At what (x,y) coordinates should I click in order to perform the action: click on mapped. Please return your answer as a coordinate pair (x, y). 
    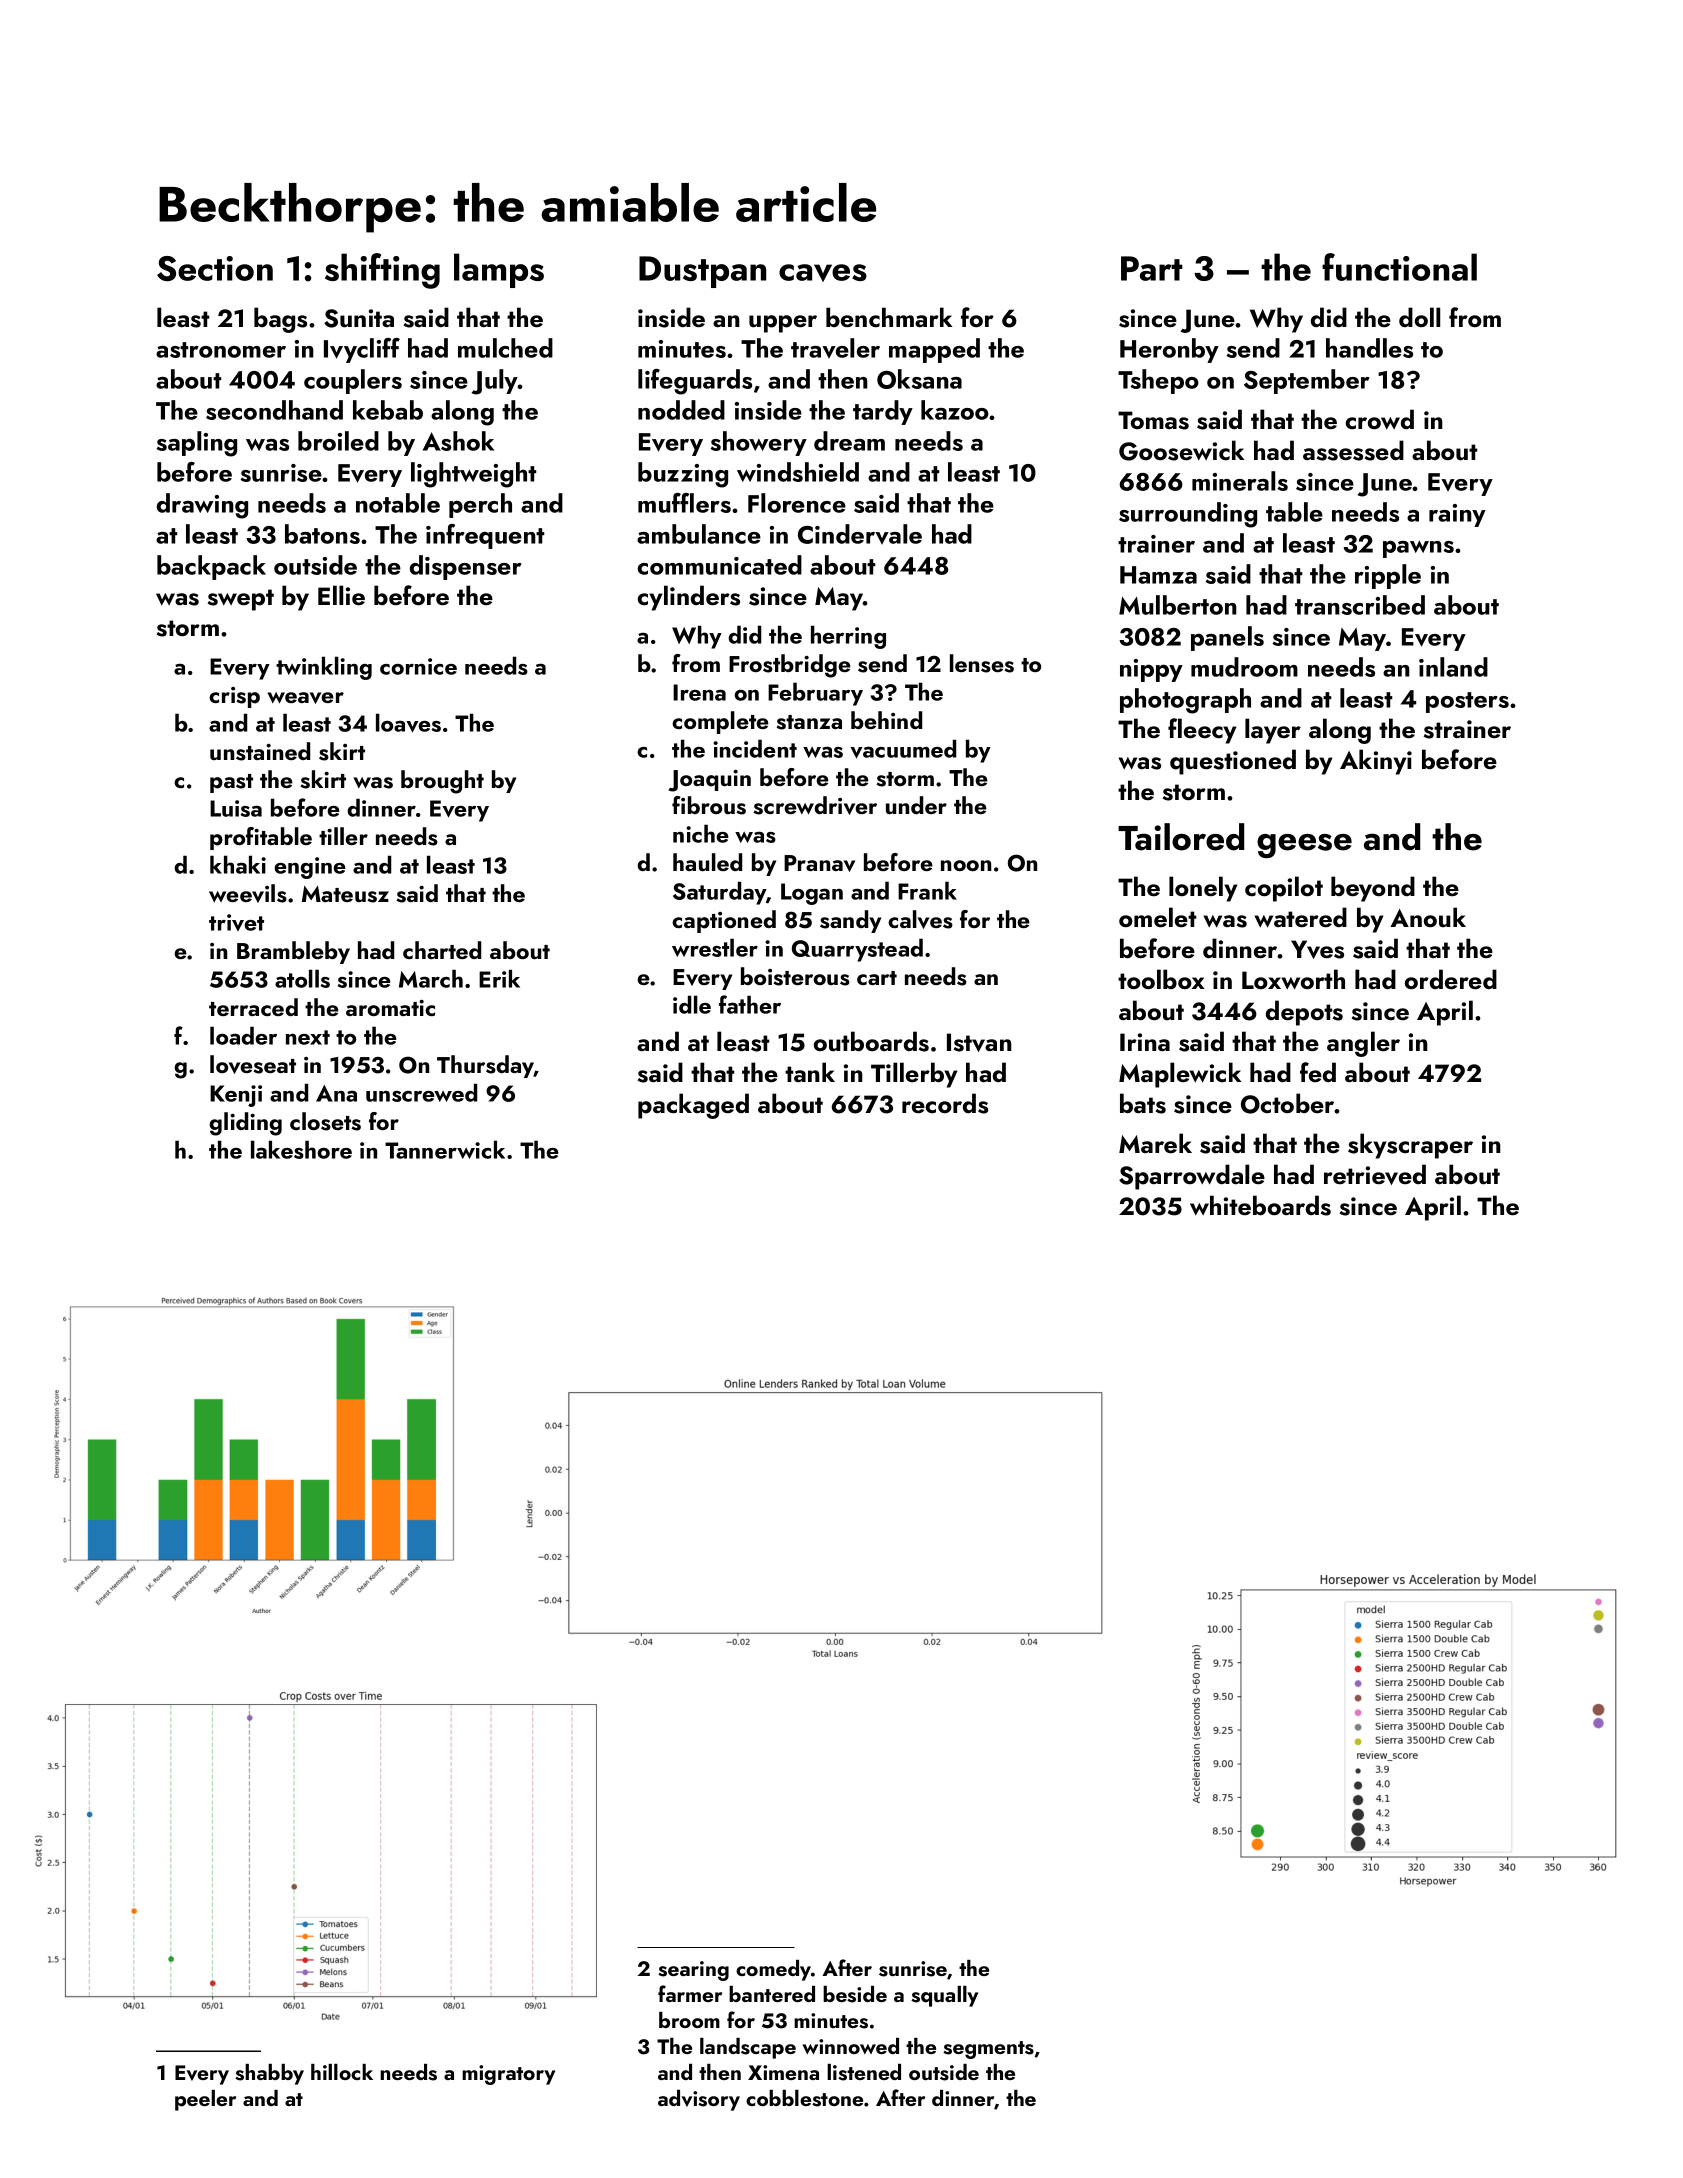
    Looking at the image, I should click on (934, 350).
